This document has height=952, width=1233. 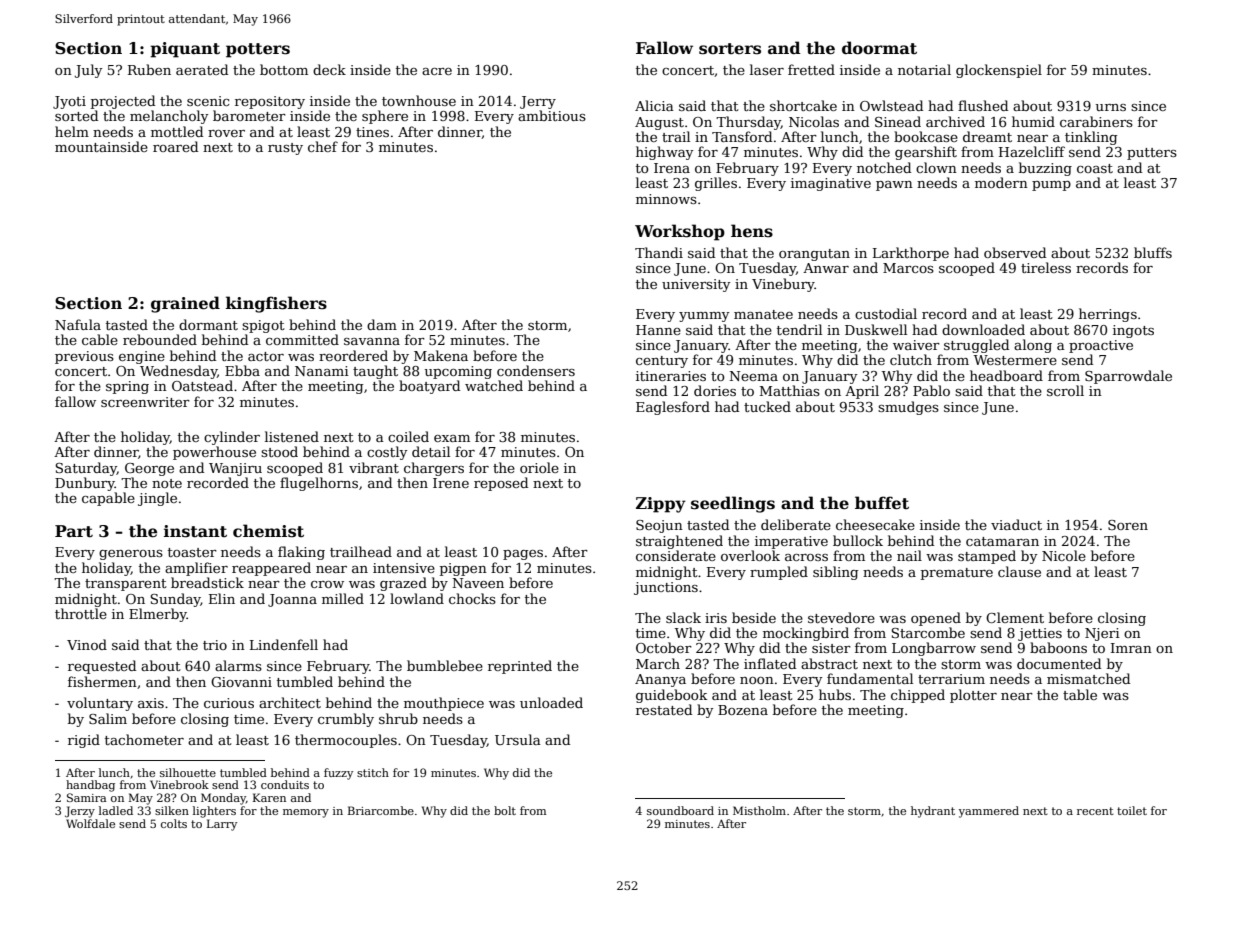 I want to click on minnows, so click(x=666, y=199).
